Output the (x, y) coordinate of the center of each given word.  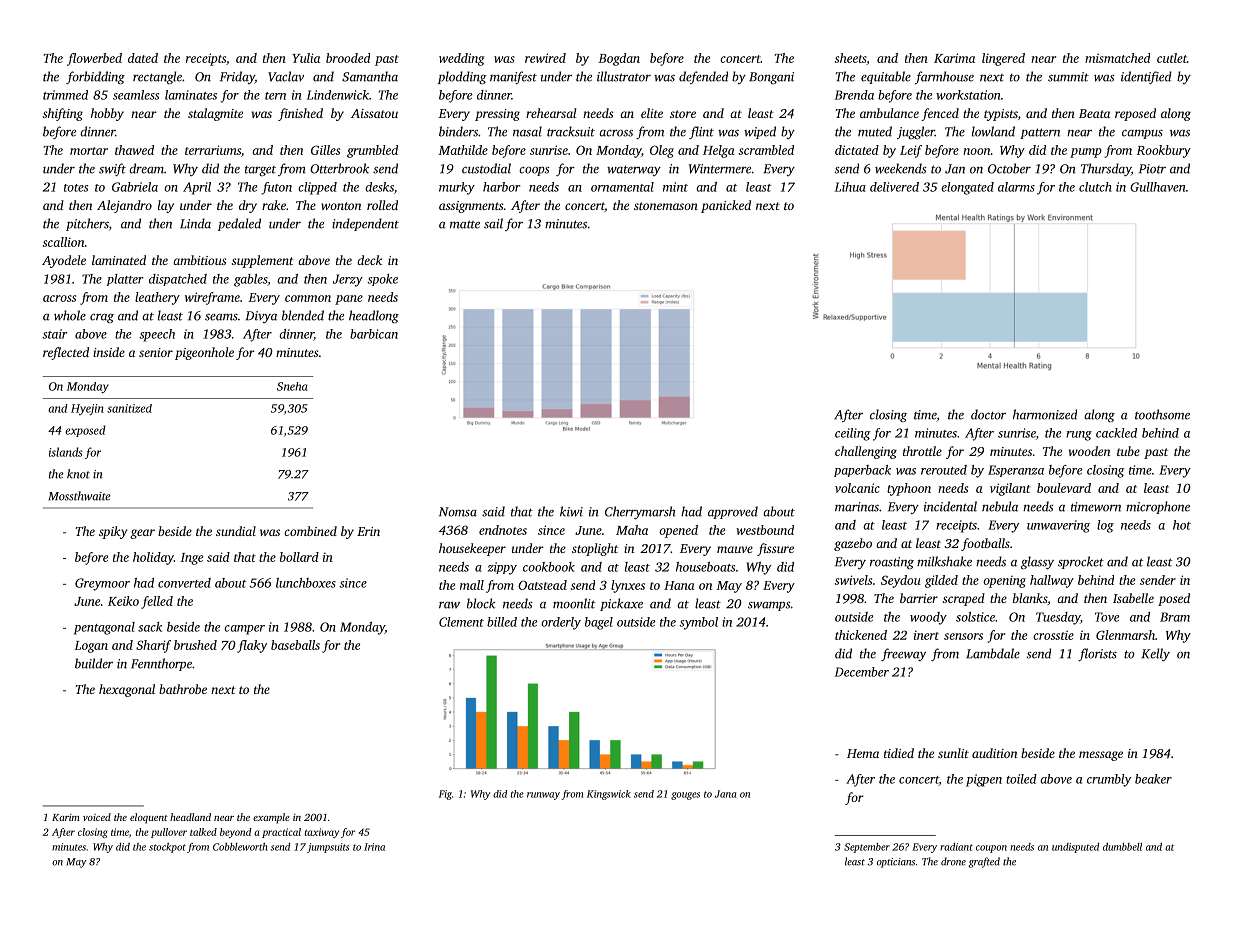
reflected (66, 353)
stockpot (167, 848)
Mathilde (463, 150)
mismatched (1117, 58)
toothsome (1162, 414)
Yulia (306, 58)
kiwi (571, 511)
